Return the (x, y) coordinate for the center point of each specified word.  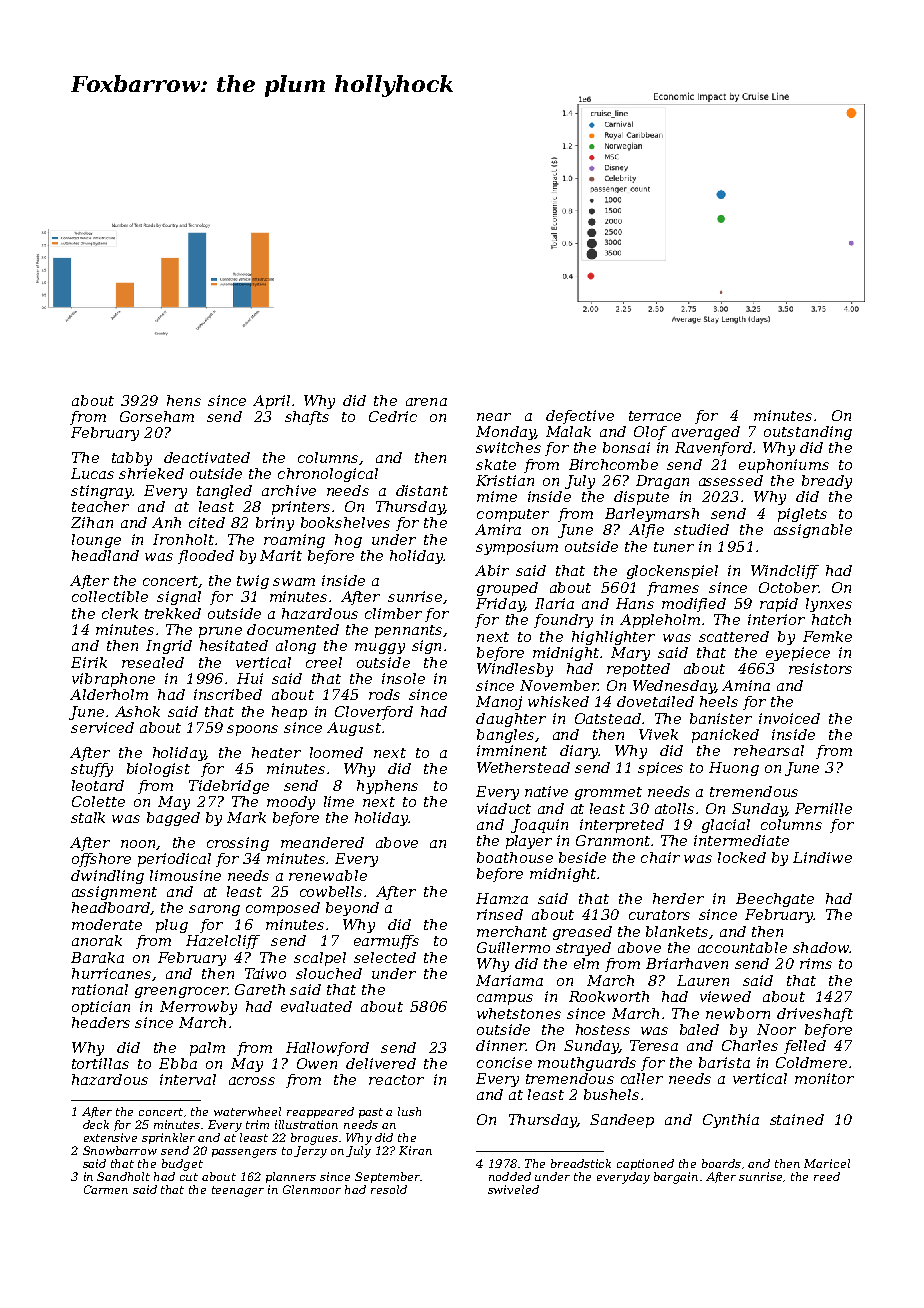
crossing (238, 844)
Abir (492, 570)
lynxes (829, 605)
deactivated (207, 457)
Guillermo (513, 947)
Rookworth (609, 996)
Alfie (646, 531)
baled (699, 1029)
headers (101, 1022)
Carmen (106, 1189)
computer (513, 515)
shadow (821, 947)
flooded (206, 557)
